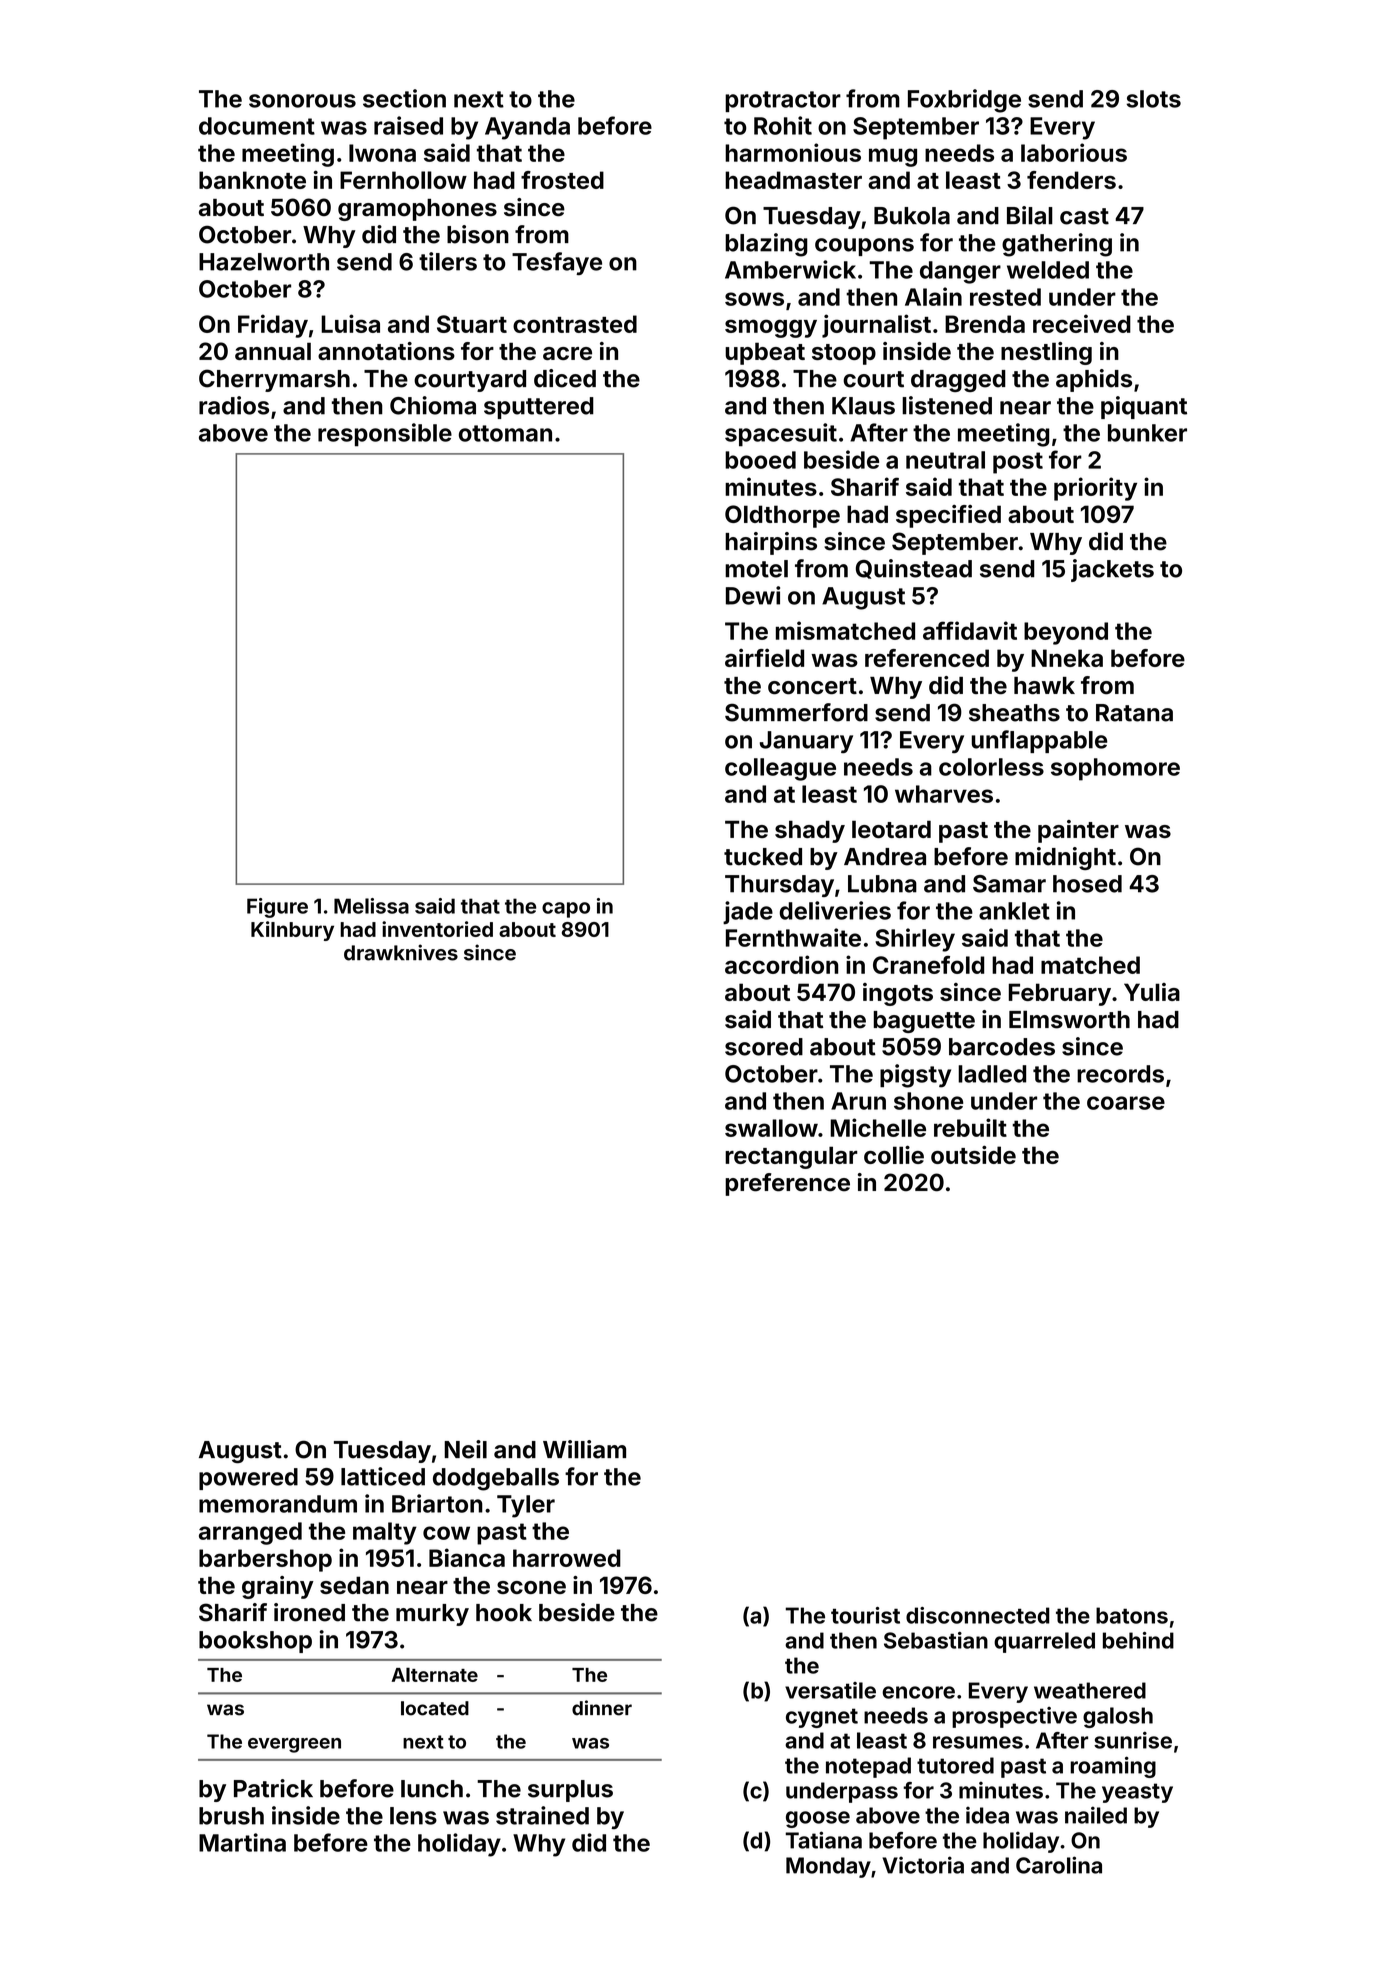 This image has height=1969, width=1386. Describe the element at coordinates (1112, 570) in the image. I see `jackets` at that location.
